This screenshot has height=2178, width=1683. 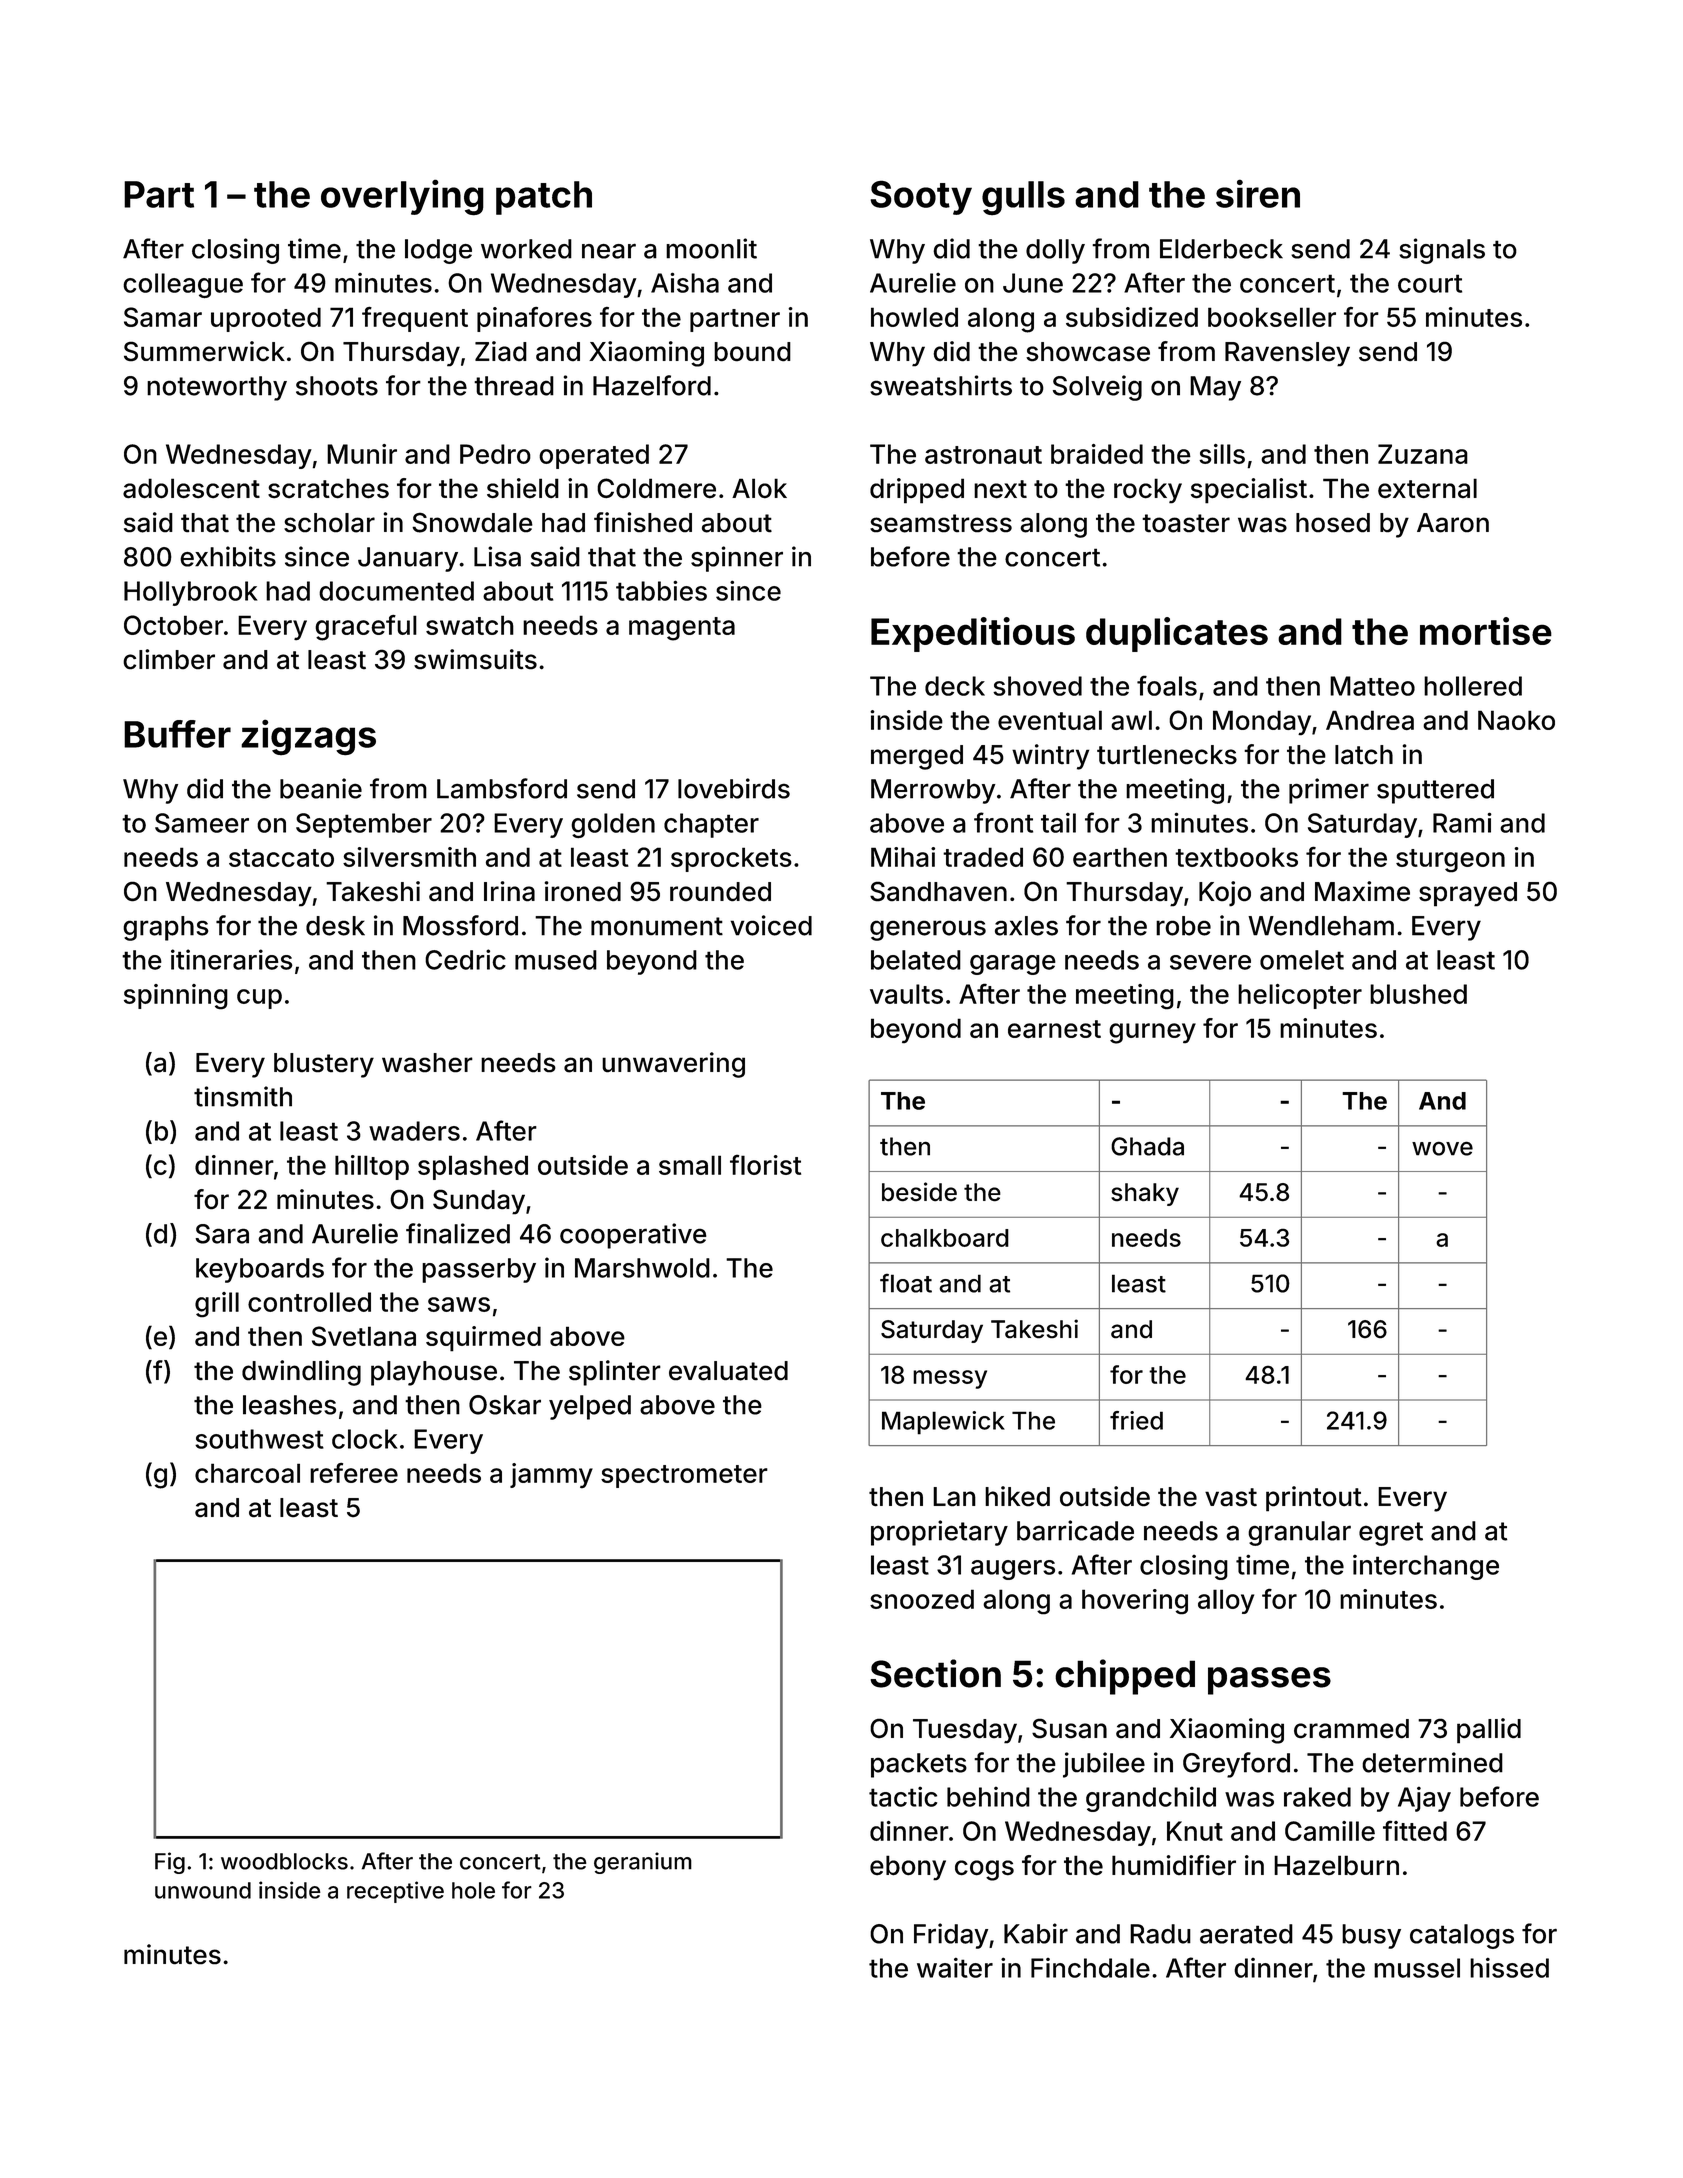 I want to click on unwound, so click(x=203, y=1890).
